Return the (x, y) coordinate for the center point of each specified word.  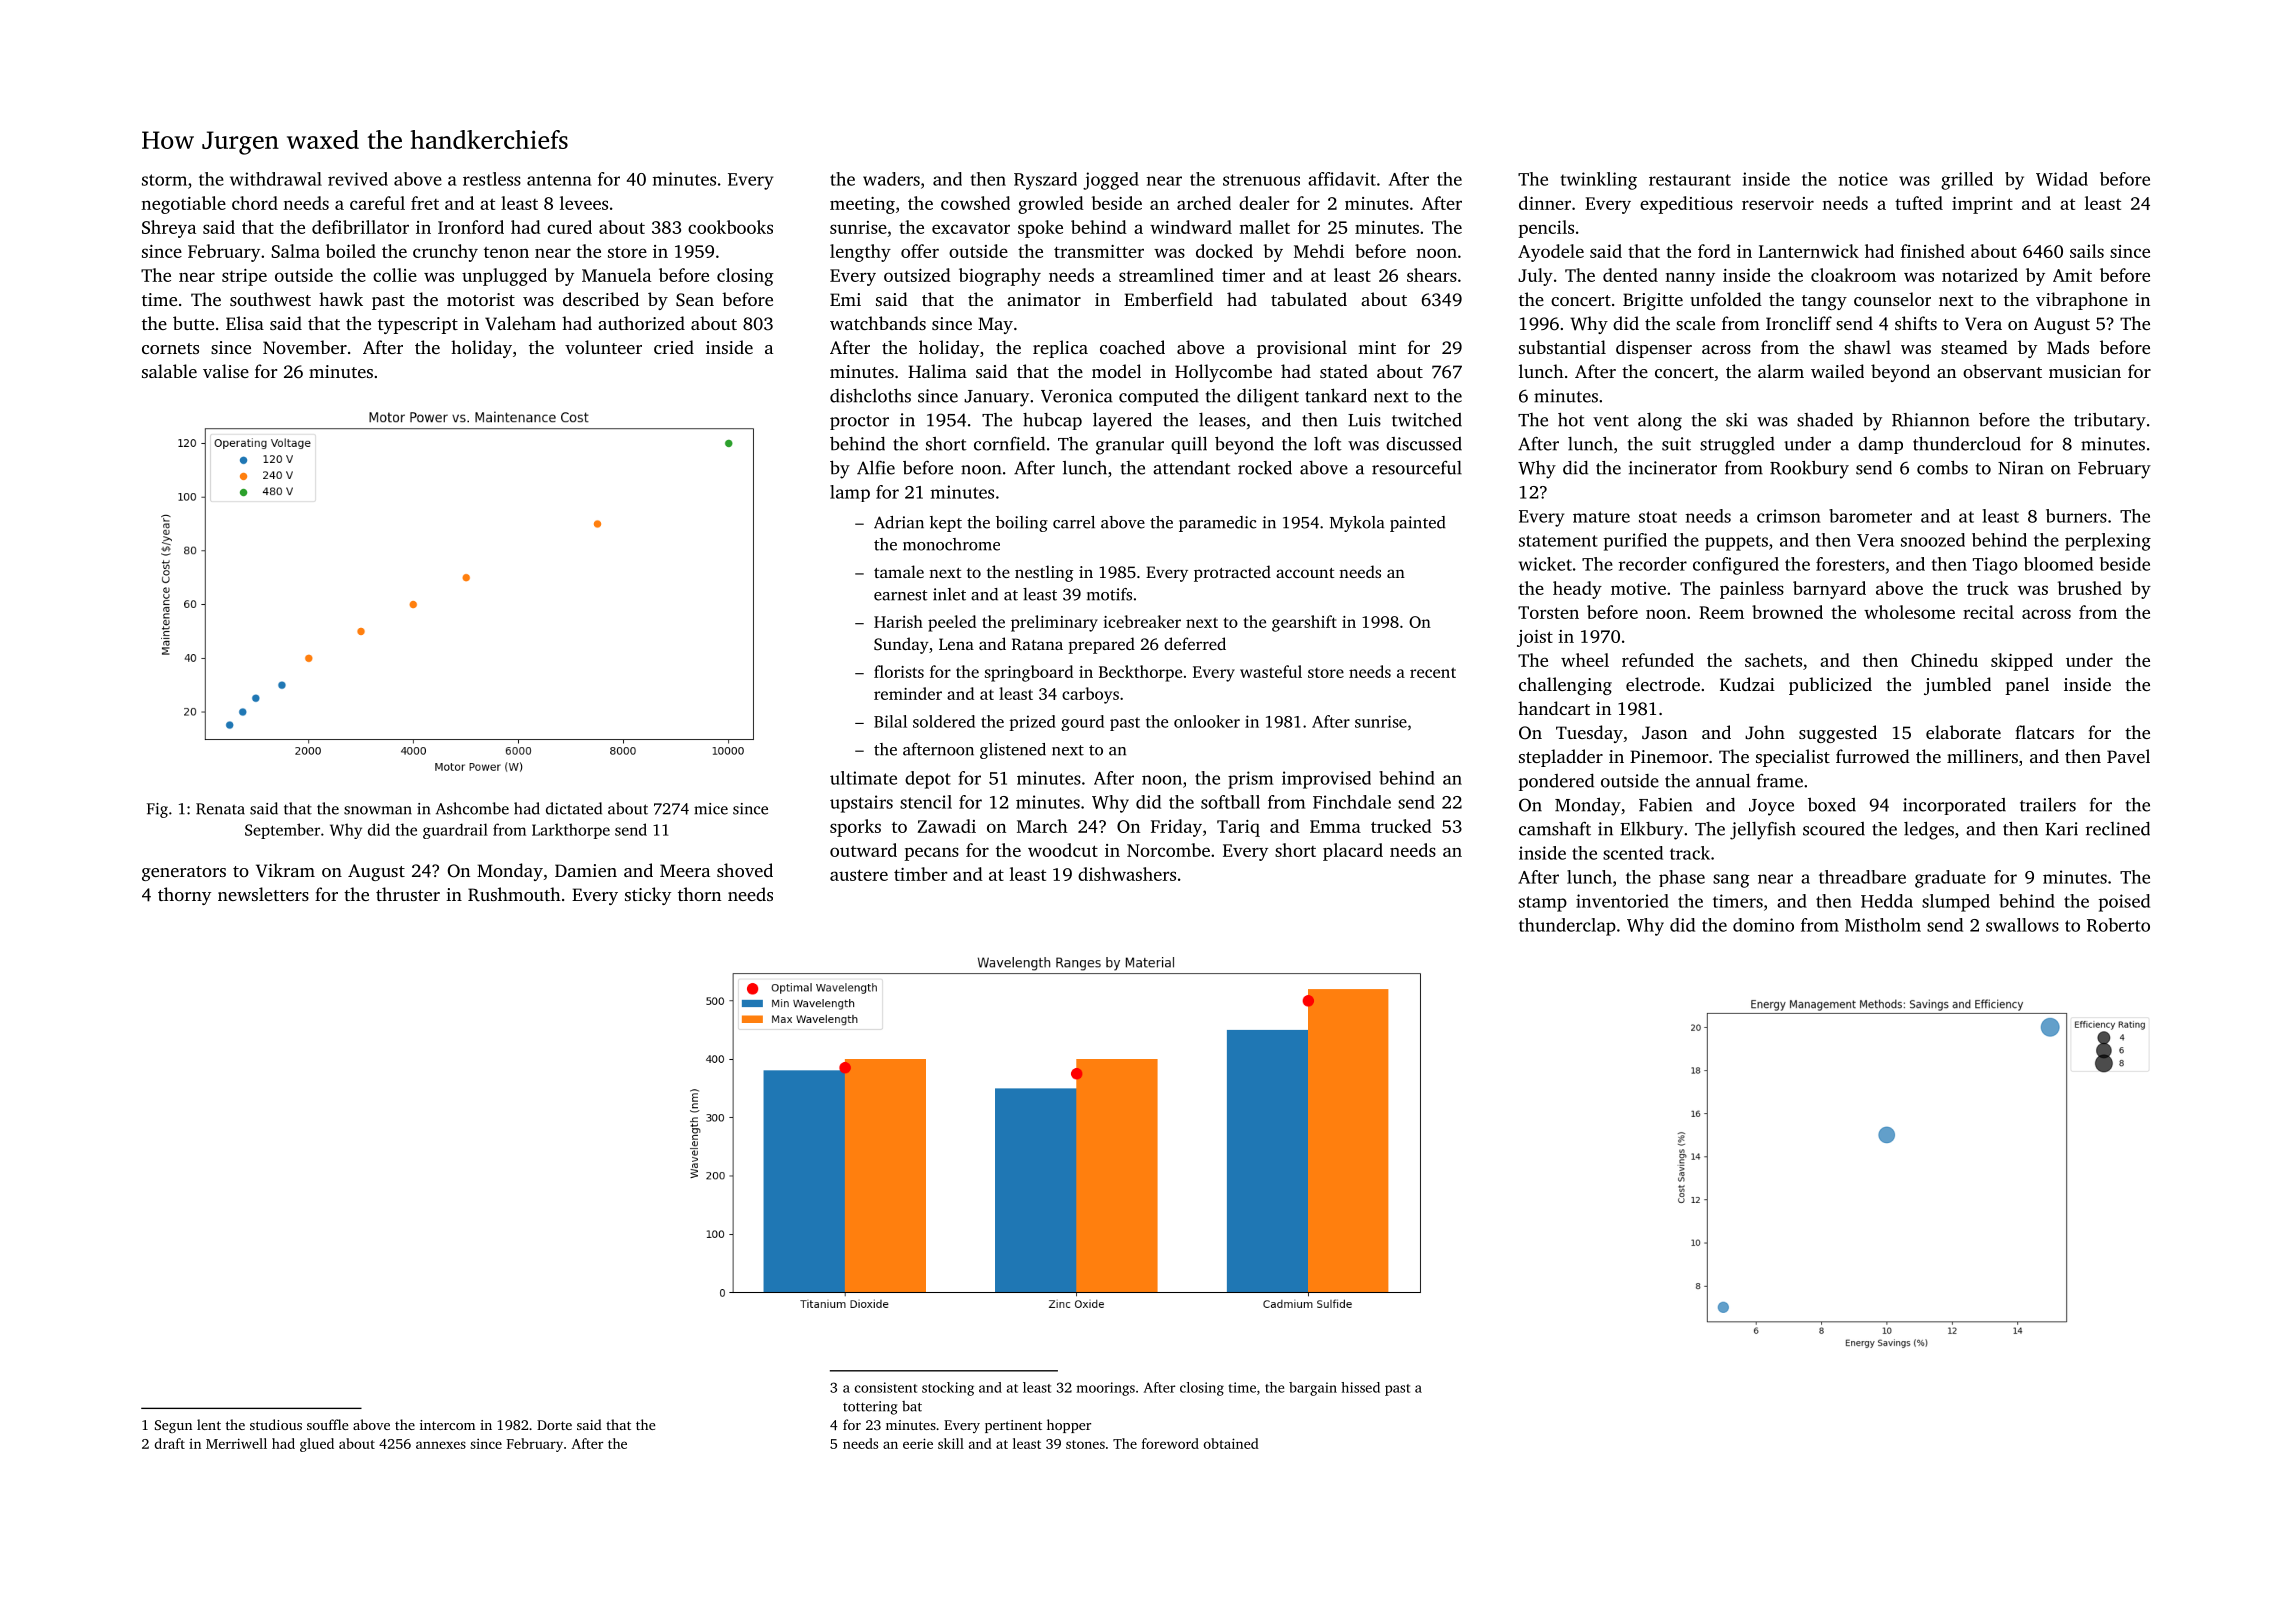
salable (169, 371)
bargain (1313, 1389)
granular (1130, 446)
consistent (886, 1387)
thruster (408, 894)
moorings (1106, 1389)
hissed (1360, 1387)
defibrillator (360, 227)
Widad (2062, 179)
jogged (1111, 181)
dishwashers (1127, 874)
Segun (173, 1426)
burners (2076, 516)
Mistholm (1883, 925)
